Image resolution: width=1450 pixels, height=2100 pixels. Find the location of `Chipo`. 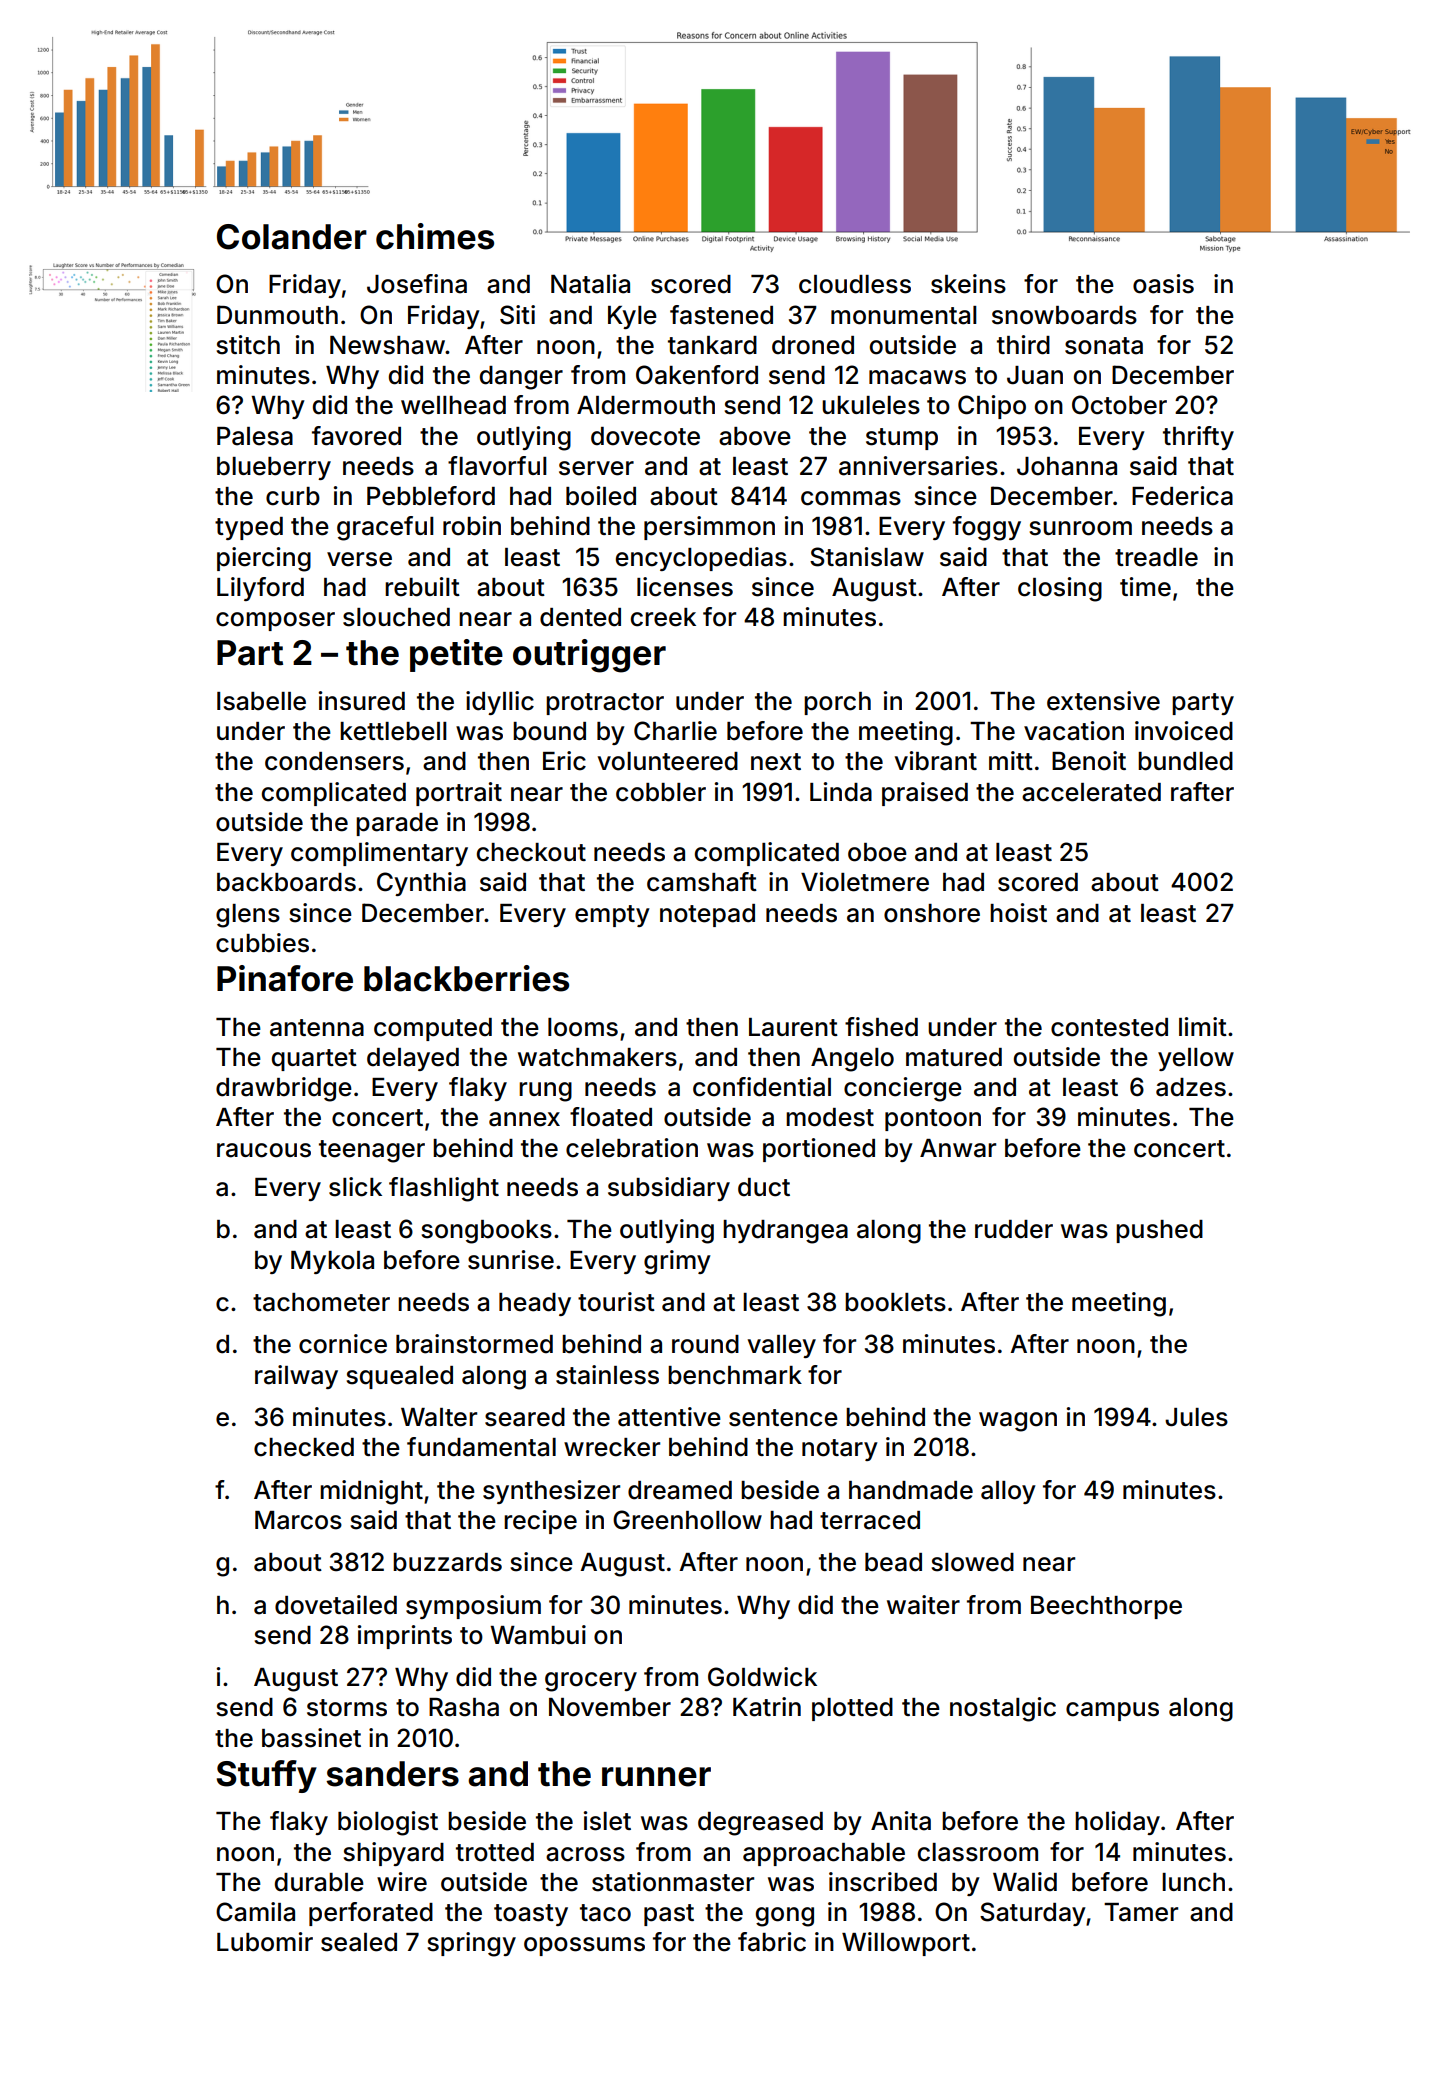

Chipo is located at coordinates (992, 407).
